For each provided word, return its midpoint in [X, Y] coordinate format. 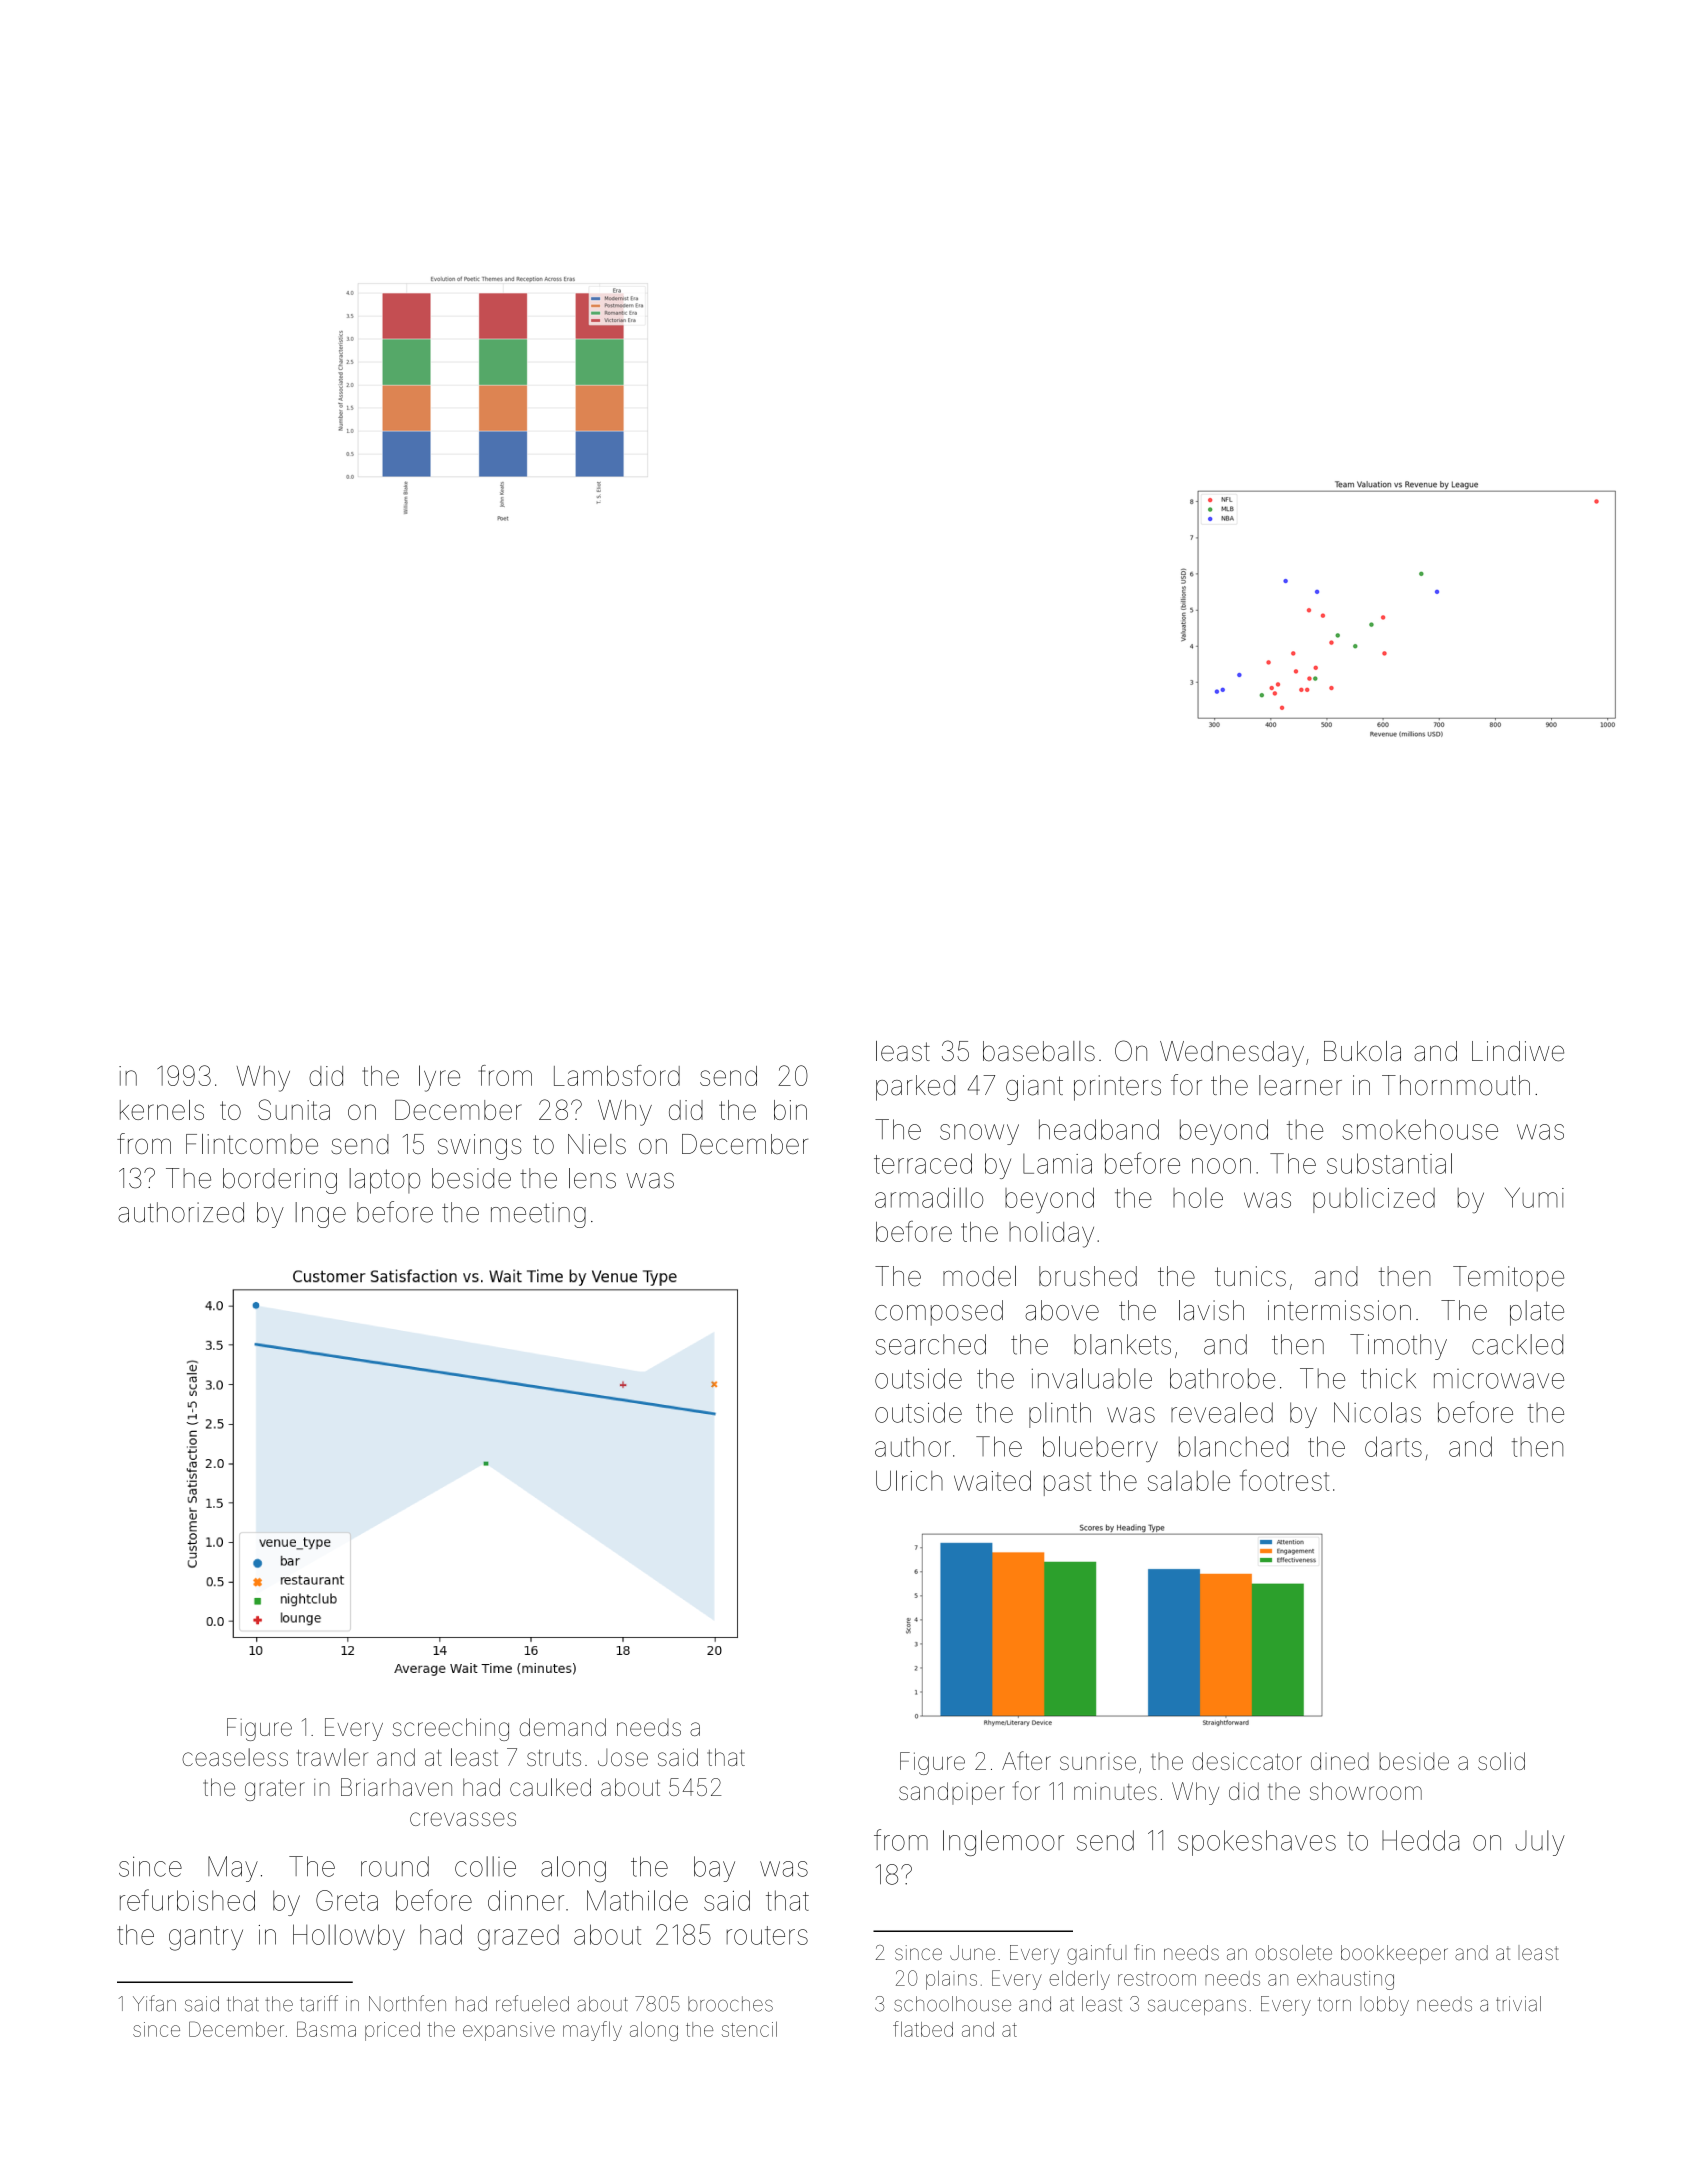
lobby [1384, 2006]
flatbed [923, 2029]
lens [592, 1178]
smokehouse [1420, 1129]
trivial [1518, 2004]
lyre [439, 1078]
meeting [538, 1215]
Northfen [407, 2003]
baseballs [1039, 1051]
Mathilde [637, 1900]
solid [1501, 1761]
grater [275, 1790]
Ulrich [909, 1480]
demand [563, 1727]
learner [1300, 1085]
